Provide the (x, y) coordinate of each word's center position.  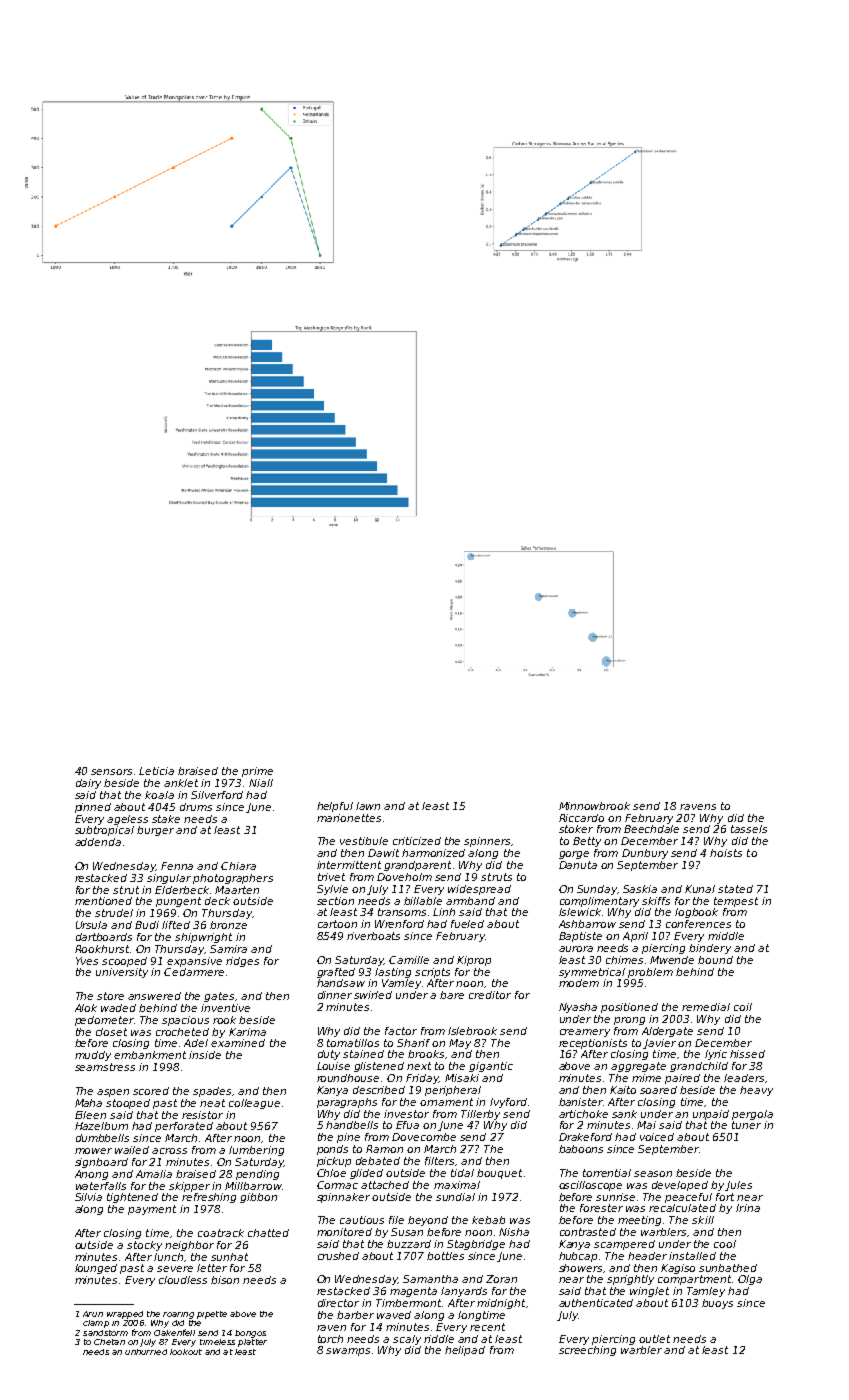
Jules (738, 1186)
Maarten (237, 890)
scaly (407, 1340)
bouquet (499, 1174)
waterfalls (101, 1186)
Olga (750, 1280)
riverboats (373, 936)
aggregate (638, 1067)
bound (715, 960)
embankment (150, 1055)
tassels (749, 829)
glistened (379, 1067)
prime (257, 772)
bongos (250, 1334)
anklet (181, 783)
